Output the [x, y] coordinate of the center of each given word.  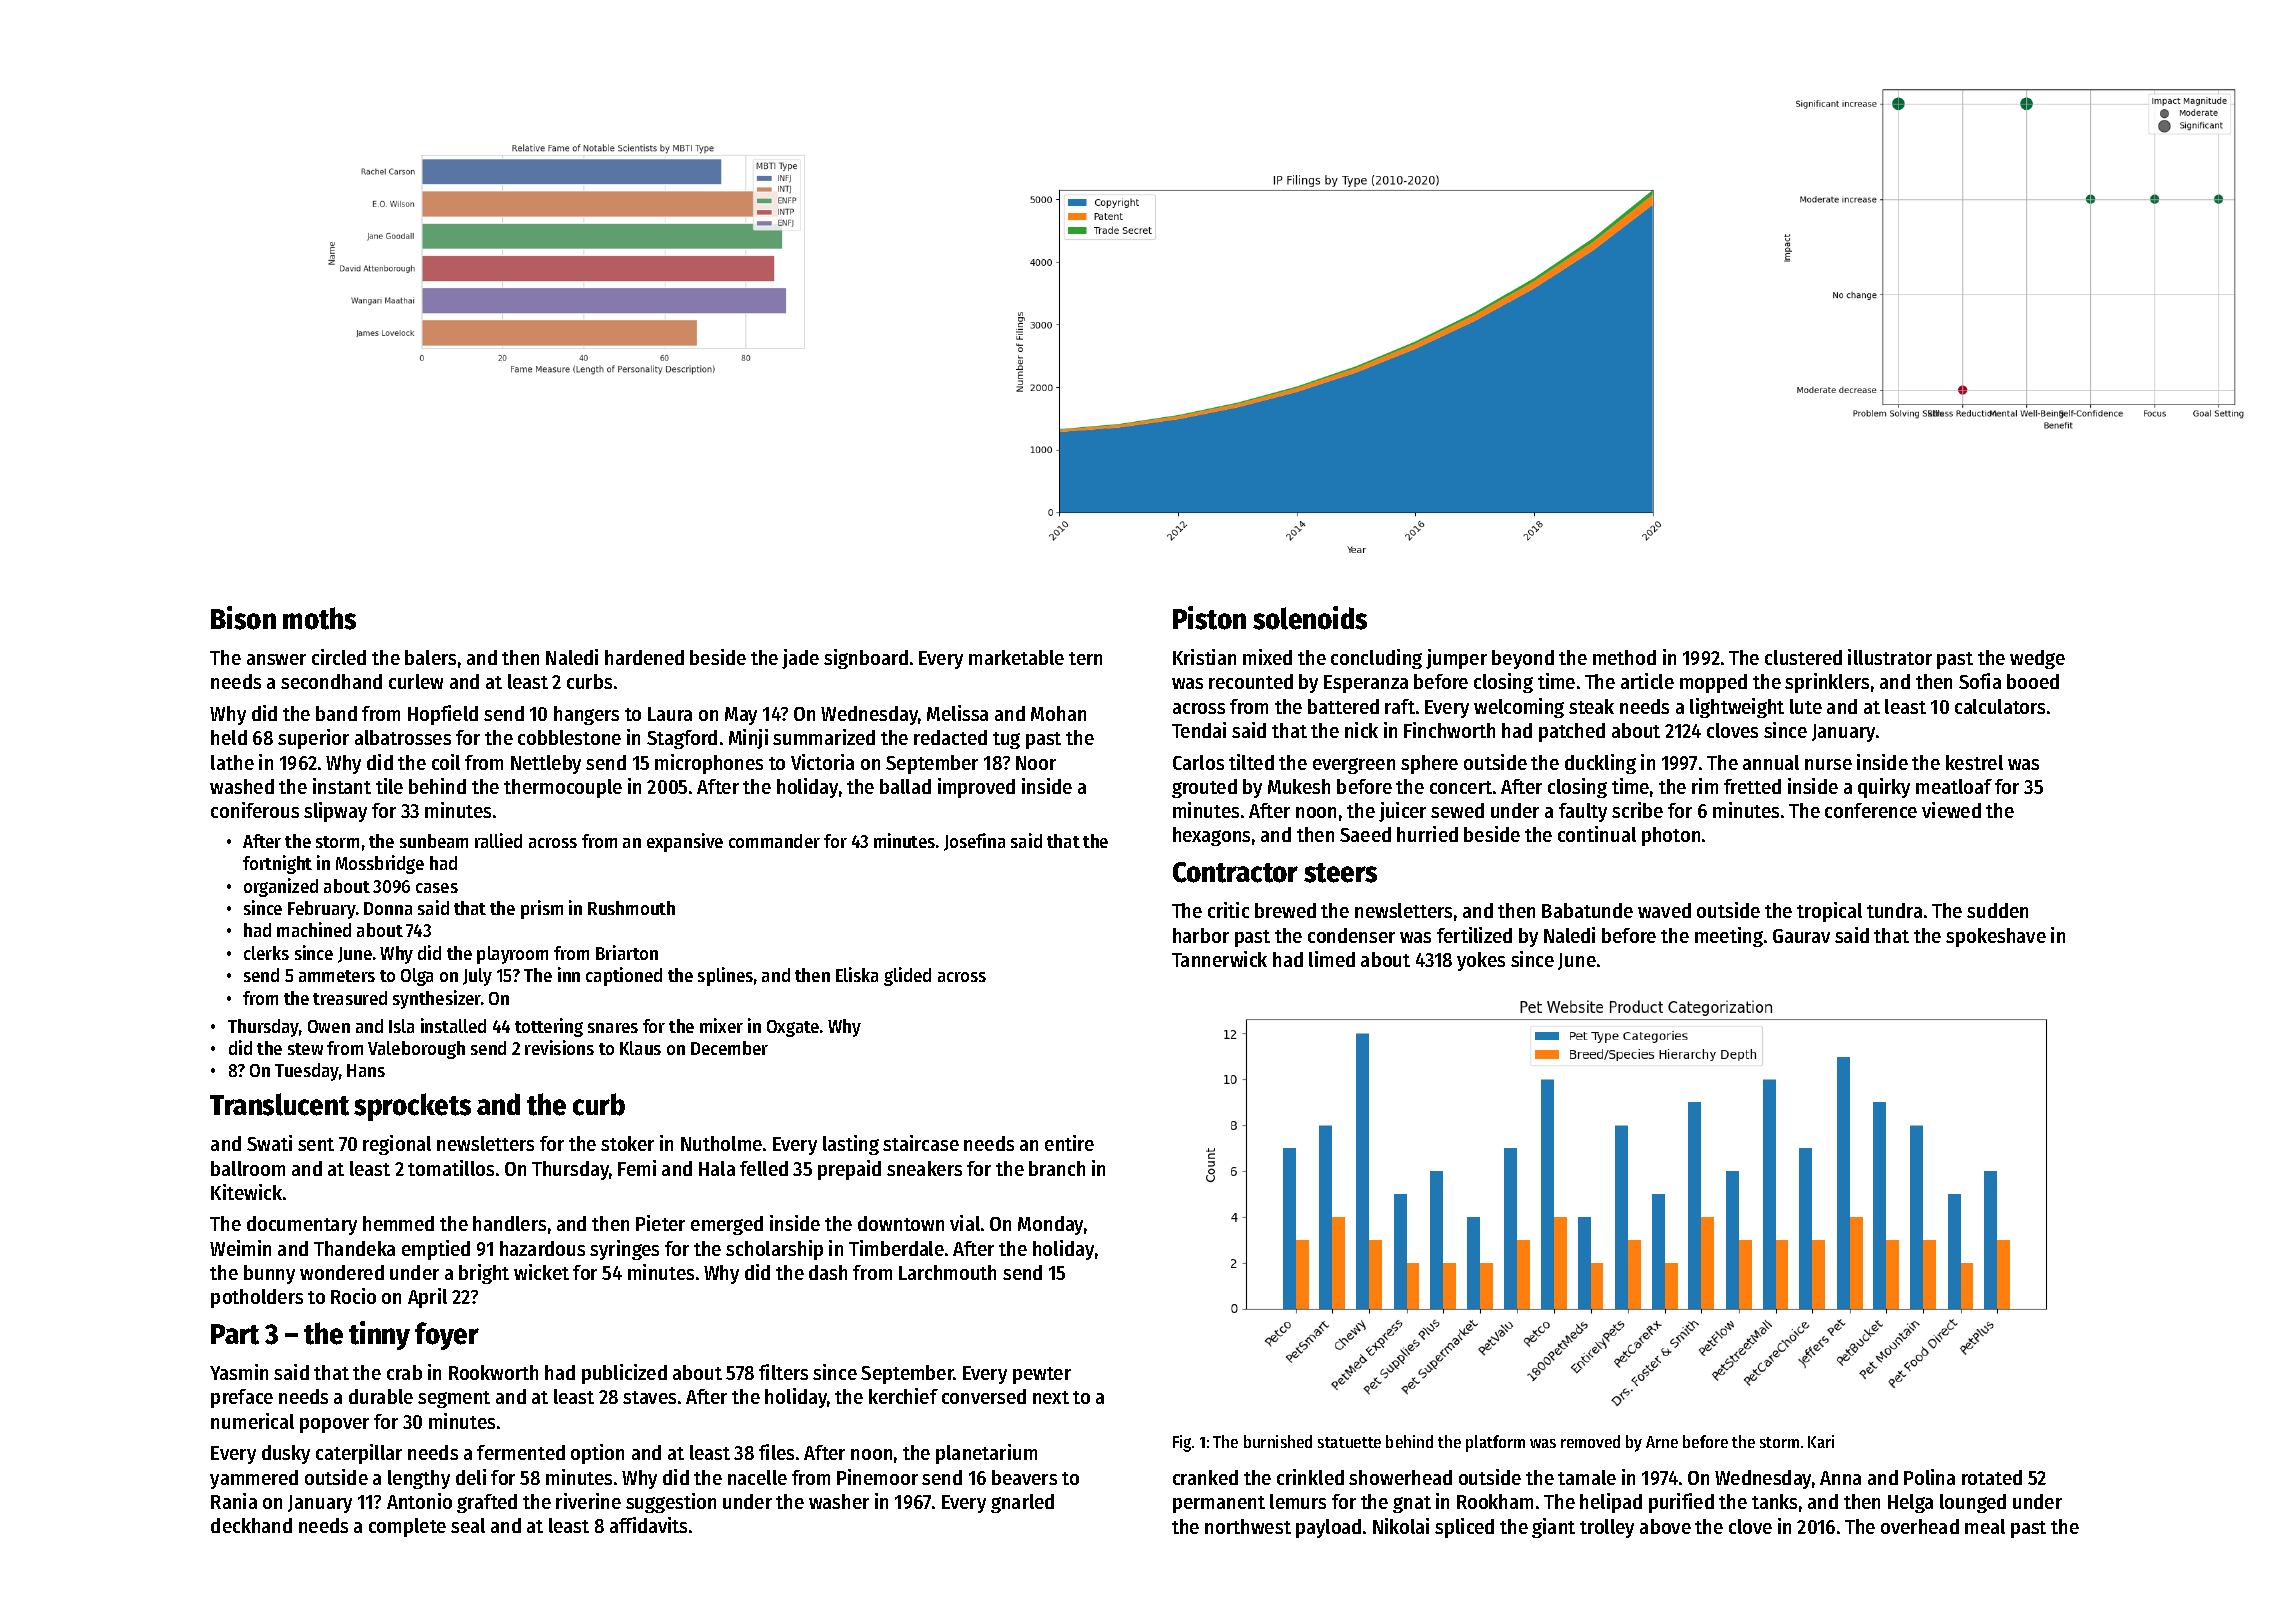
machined [314, 929]
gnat [1412, 1504]
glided [907, 976]
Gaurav [1801, 936]
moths [319, 618]
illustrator [1890, 657]
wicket [541, 1272]
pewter [1042, 1375]
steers [1340, 873]
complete [407, 1527]
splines [725, 976]
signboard [866, 659]
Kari [1821, 1441]
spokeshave [1996, 937]
